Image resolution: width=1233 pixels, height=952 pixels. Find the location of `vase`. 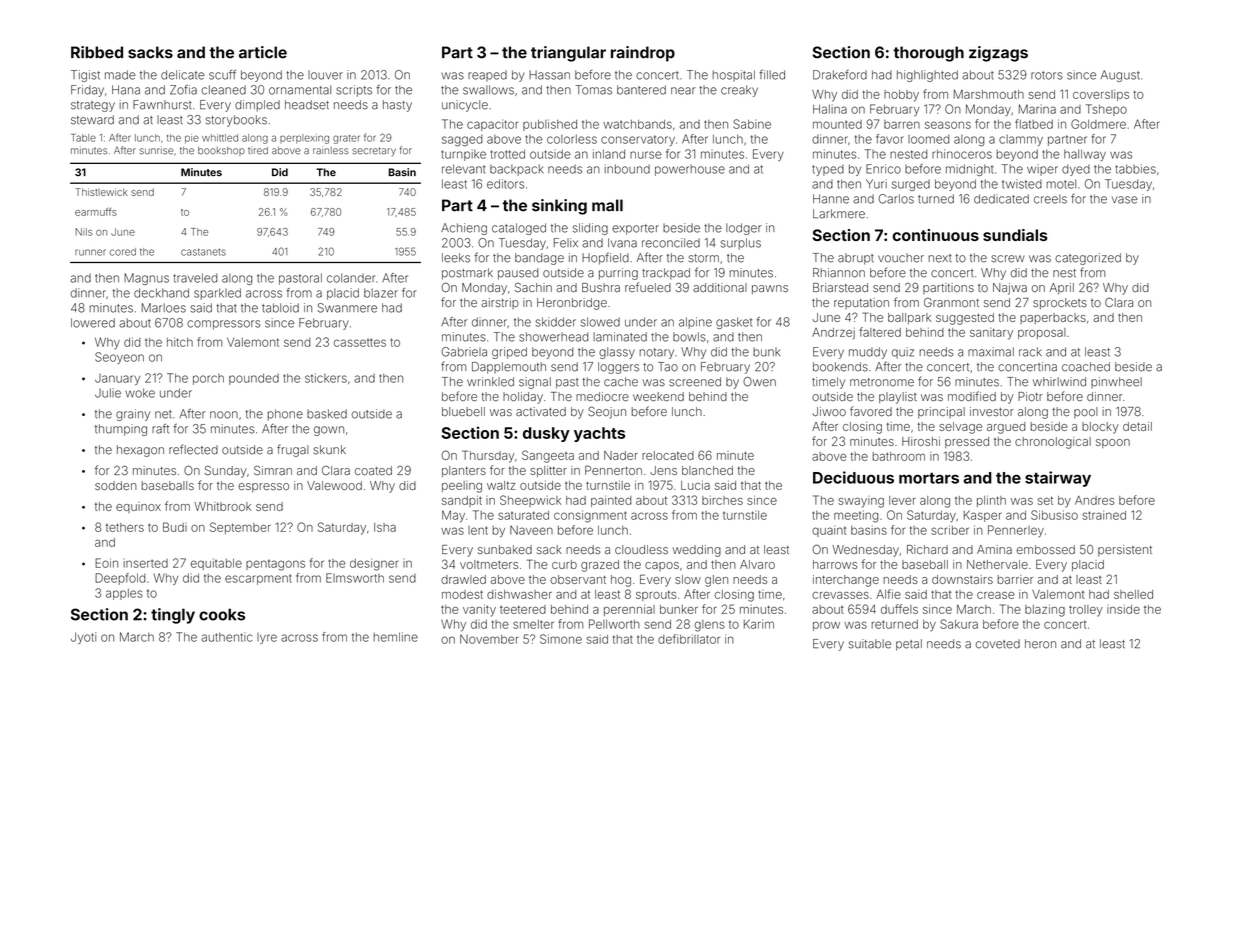

vase is located at coordinates (1125, 200).
